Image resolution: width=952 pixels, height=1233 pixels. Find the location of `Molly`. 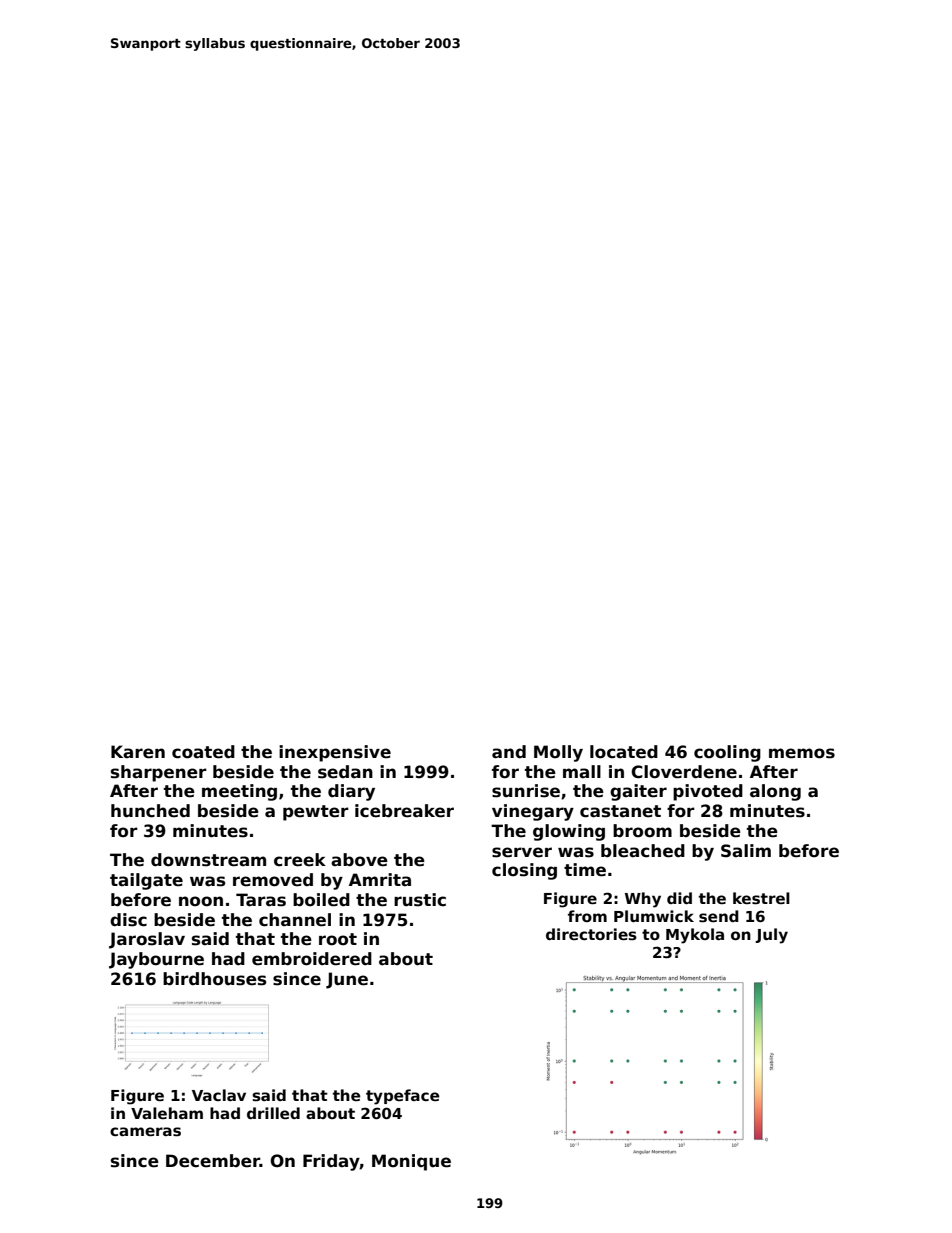

Molly is located at coordinates (558, 753).
